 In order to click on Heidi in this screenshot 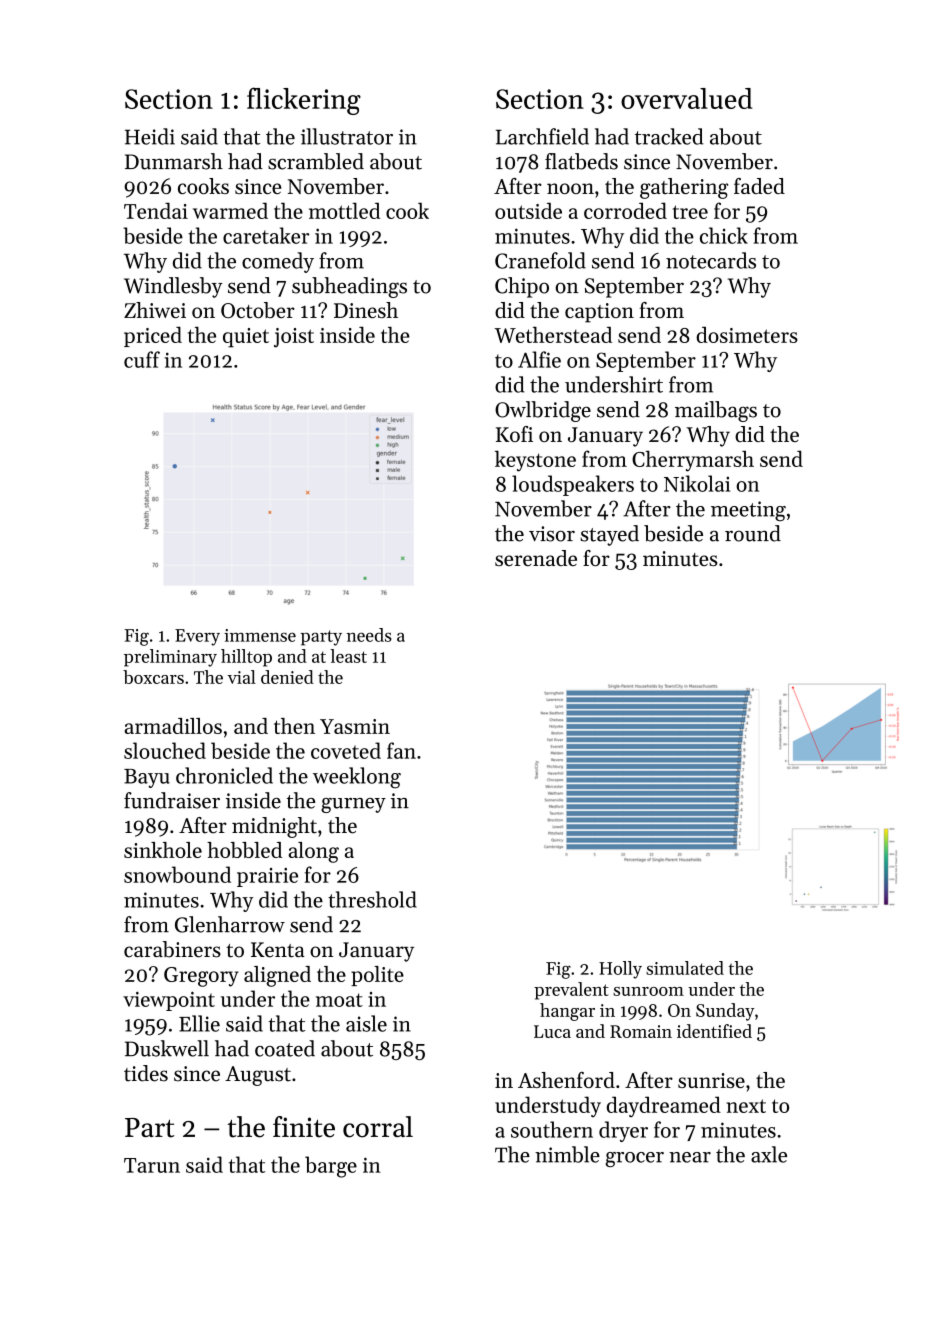, I will do `click(150, 136)`.
